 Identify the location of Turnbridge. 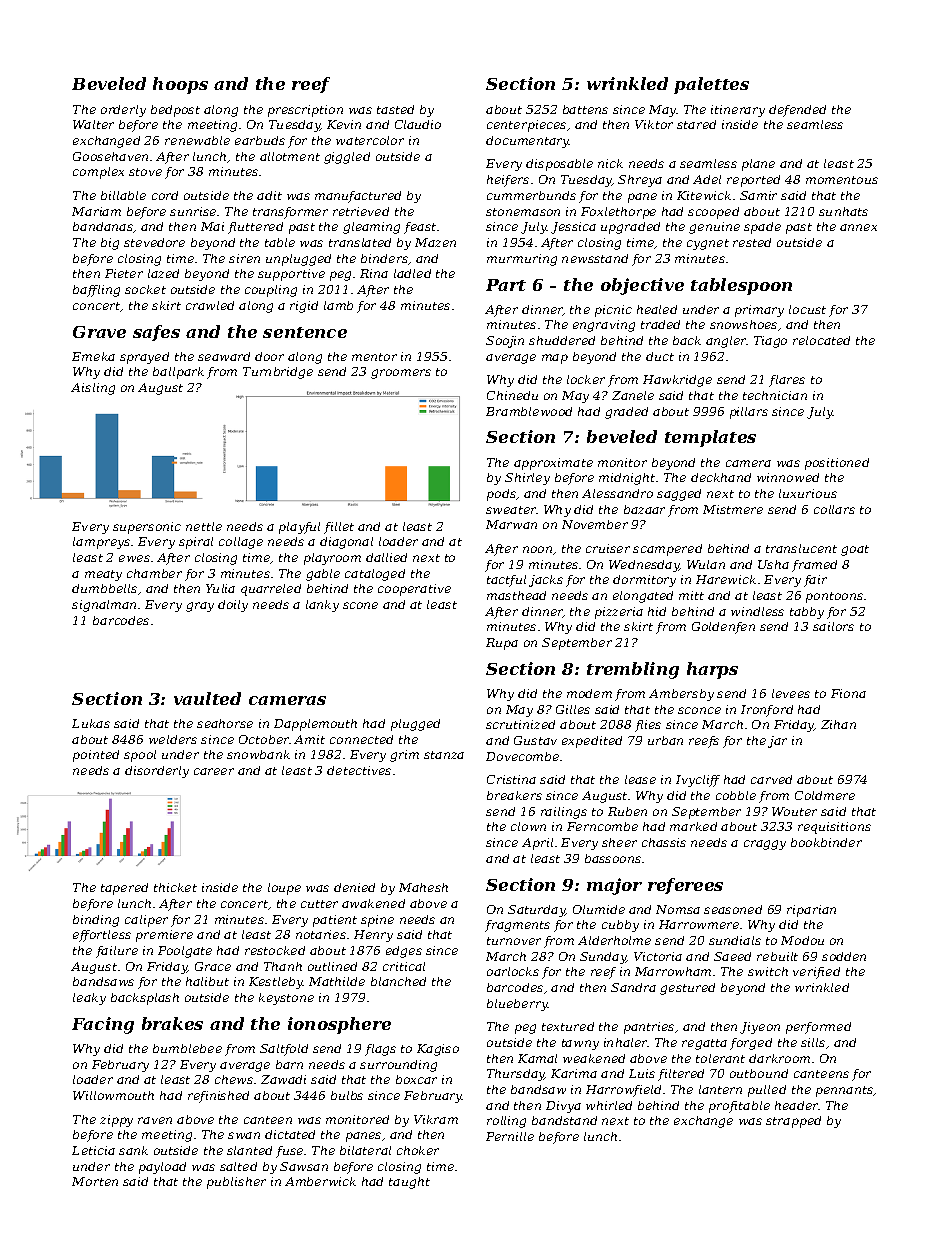
(278, 373).
